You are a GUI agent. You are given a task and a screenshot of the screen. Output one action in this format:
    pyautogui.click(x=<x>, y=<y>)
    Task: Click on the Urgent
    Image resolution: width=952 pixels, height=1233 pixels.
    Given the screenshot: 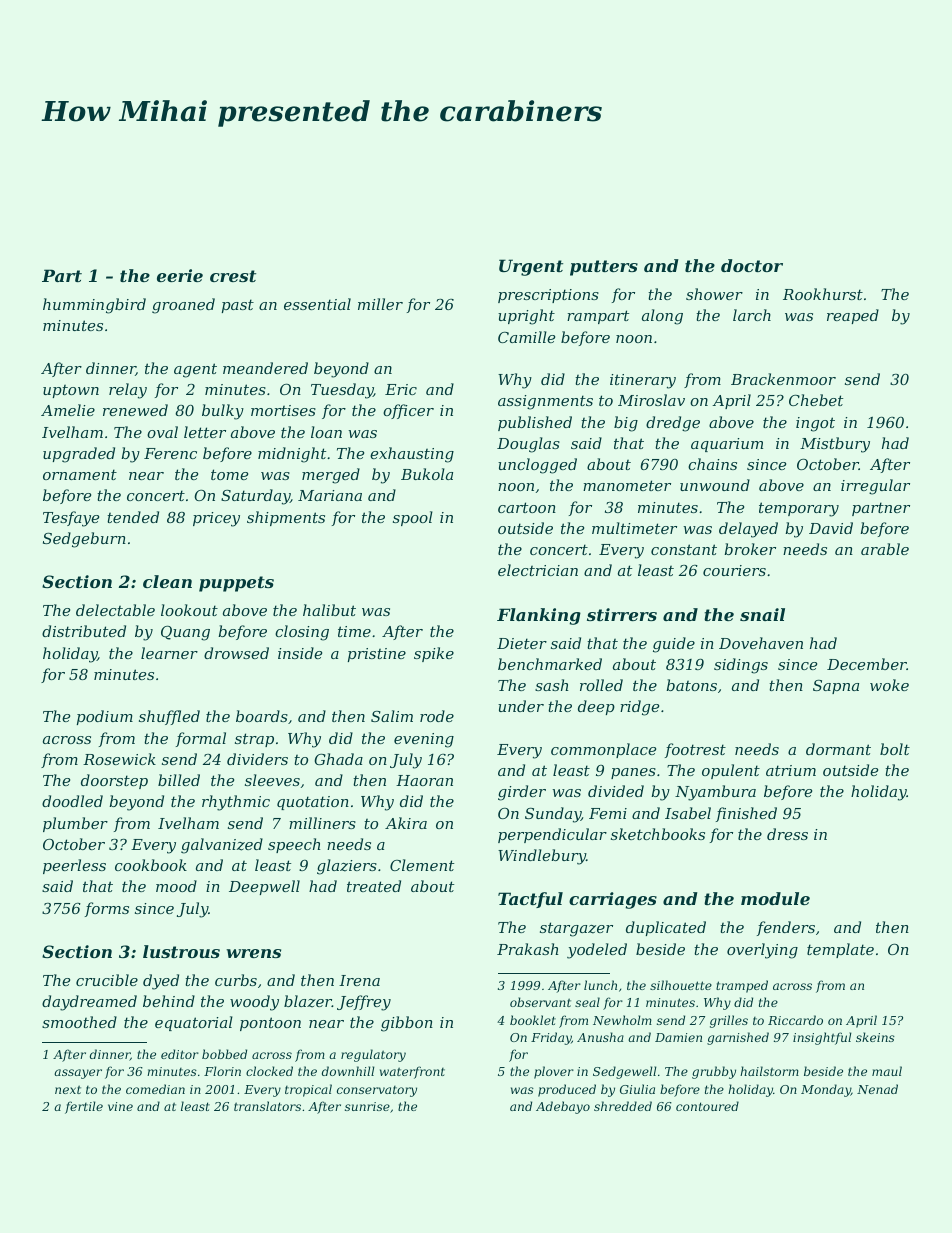 What is the action you would take?
    pyautogui.click(x=531, y=267)
